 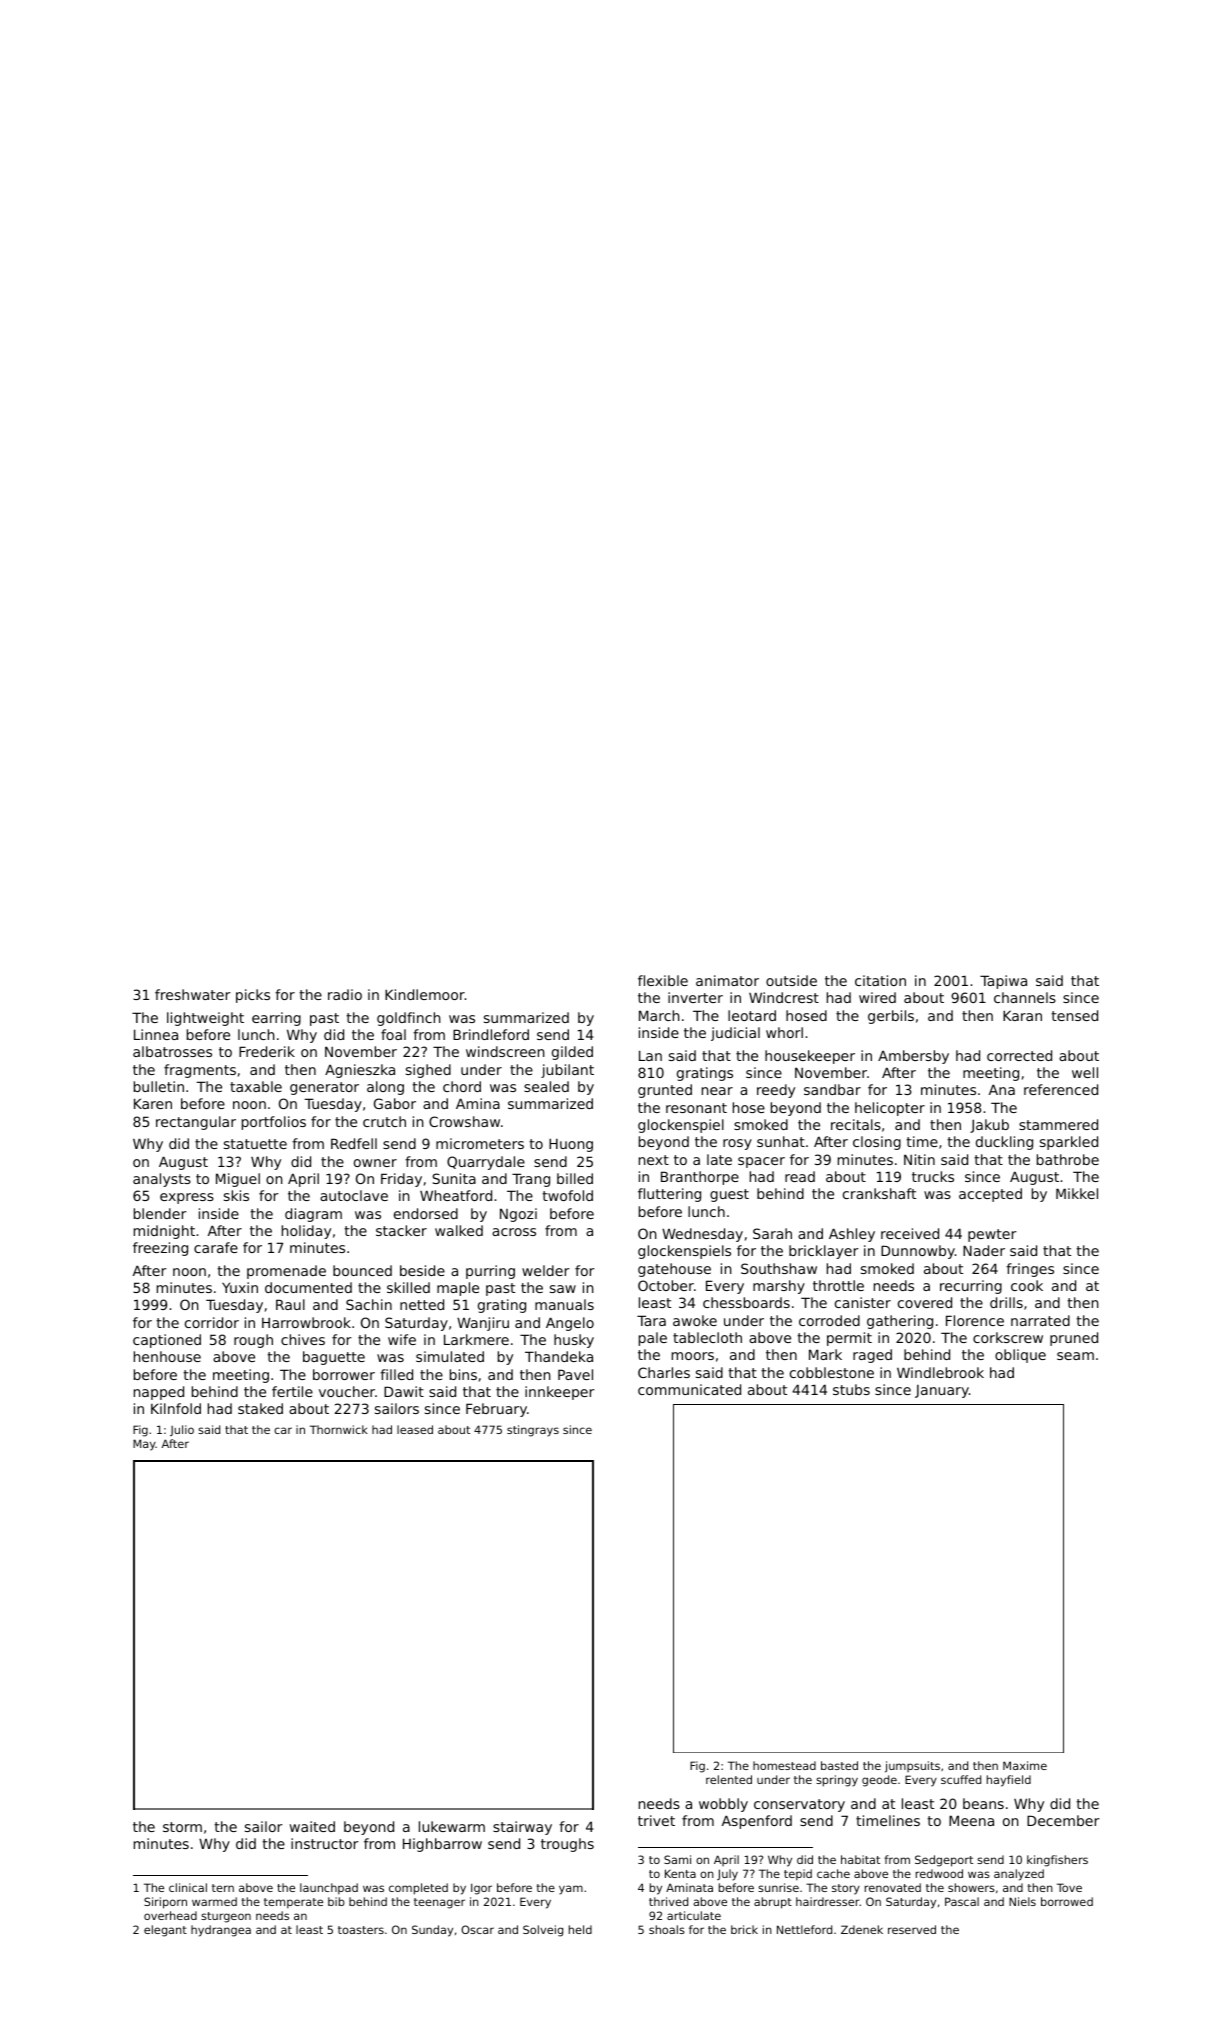 I want to click on toasters, so click(x=361, y=1930).
